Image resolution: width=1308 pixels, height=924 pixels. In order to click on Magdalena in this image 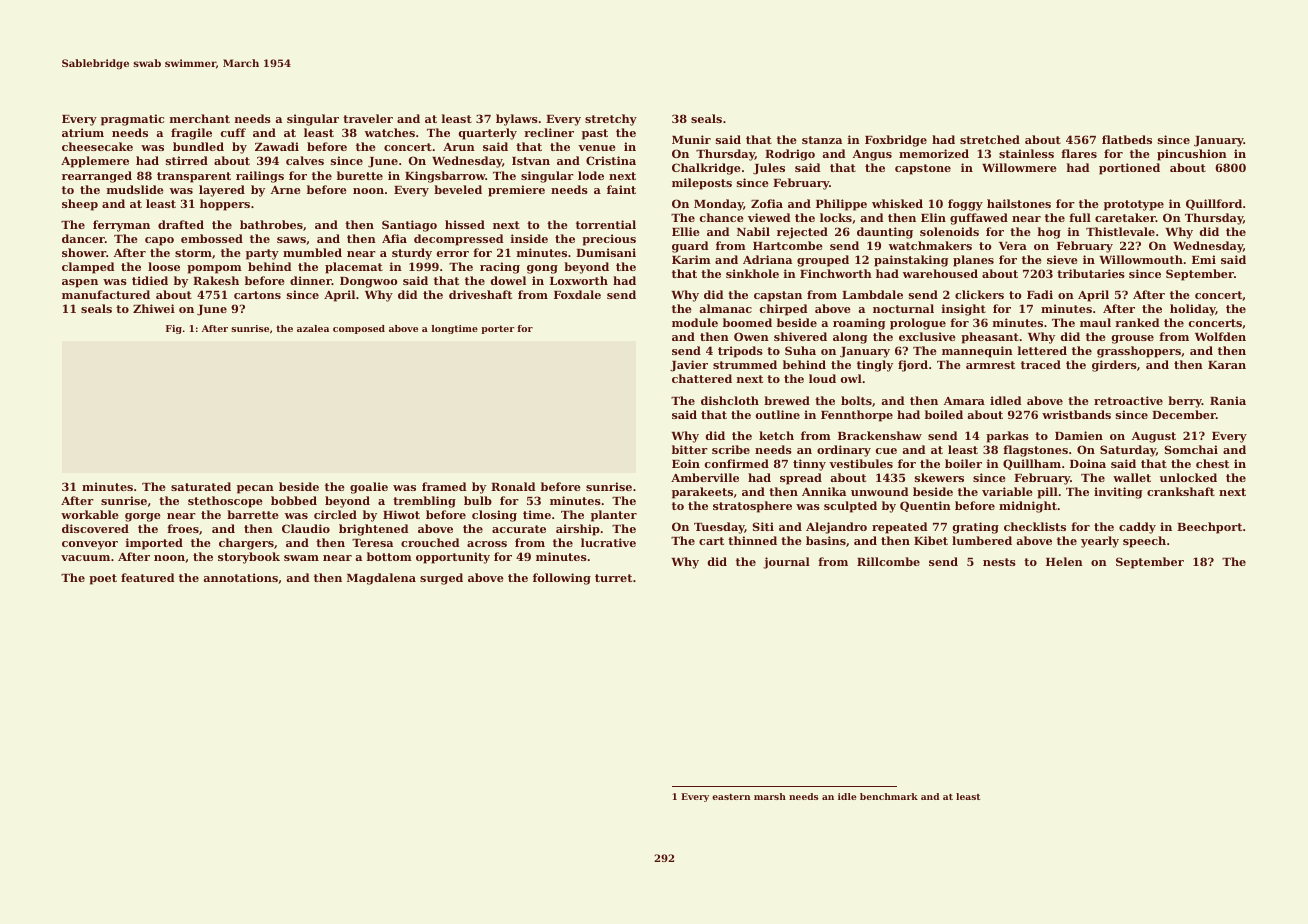, I will do `click(381, 579)`.
